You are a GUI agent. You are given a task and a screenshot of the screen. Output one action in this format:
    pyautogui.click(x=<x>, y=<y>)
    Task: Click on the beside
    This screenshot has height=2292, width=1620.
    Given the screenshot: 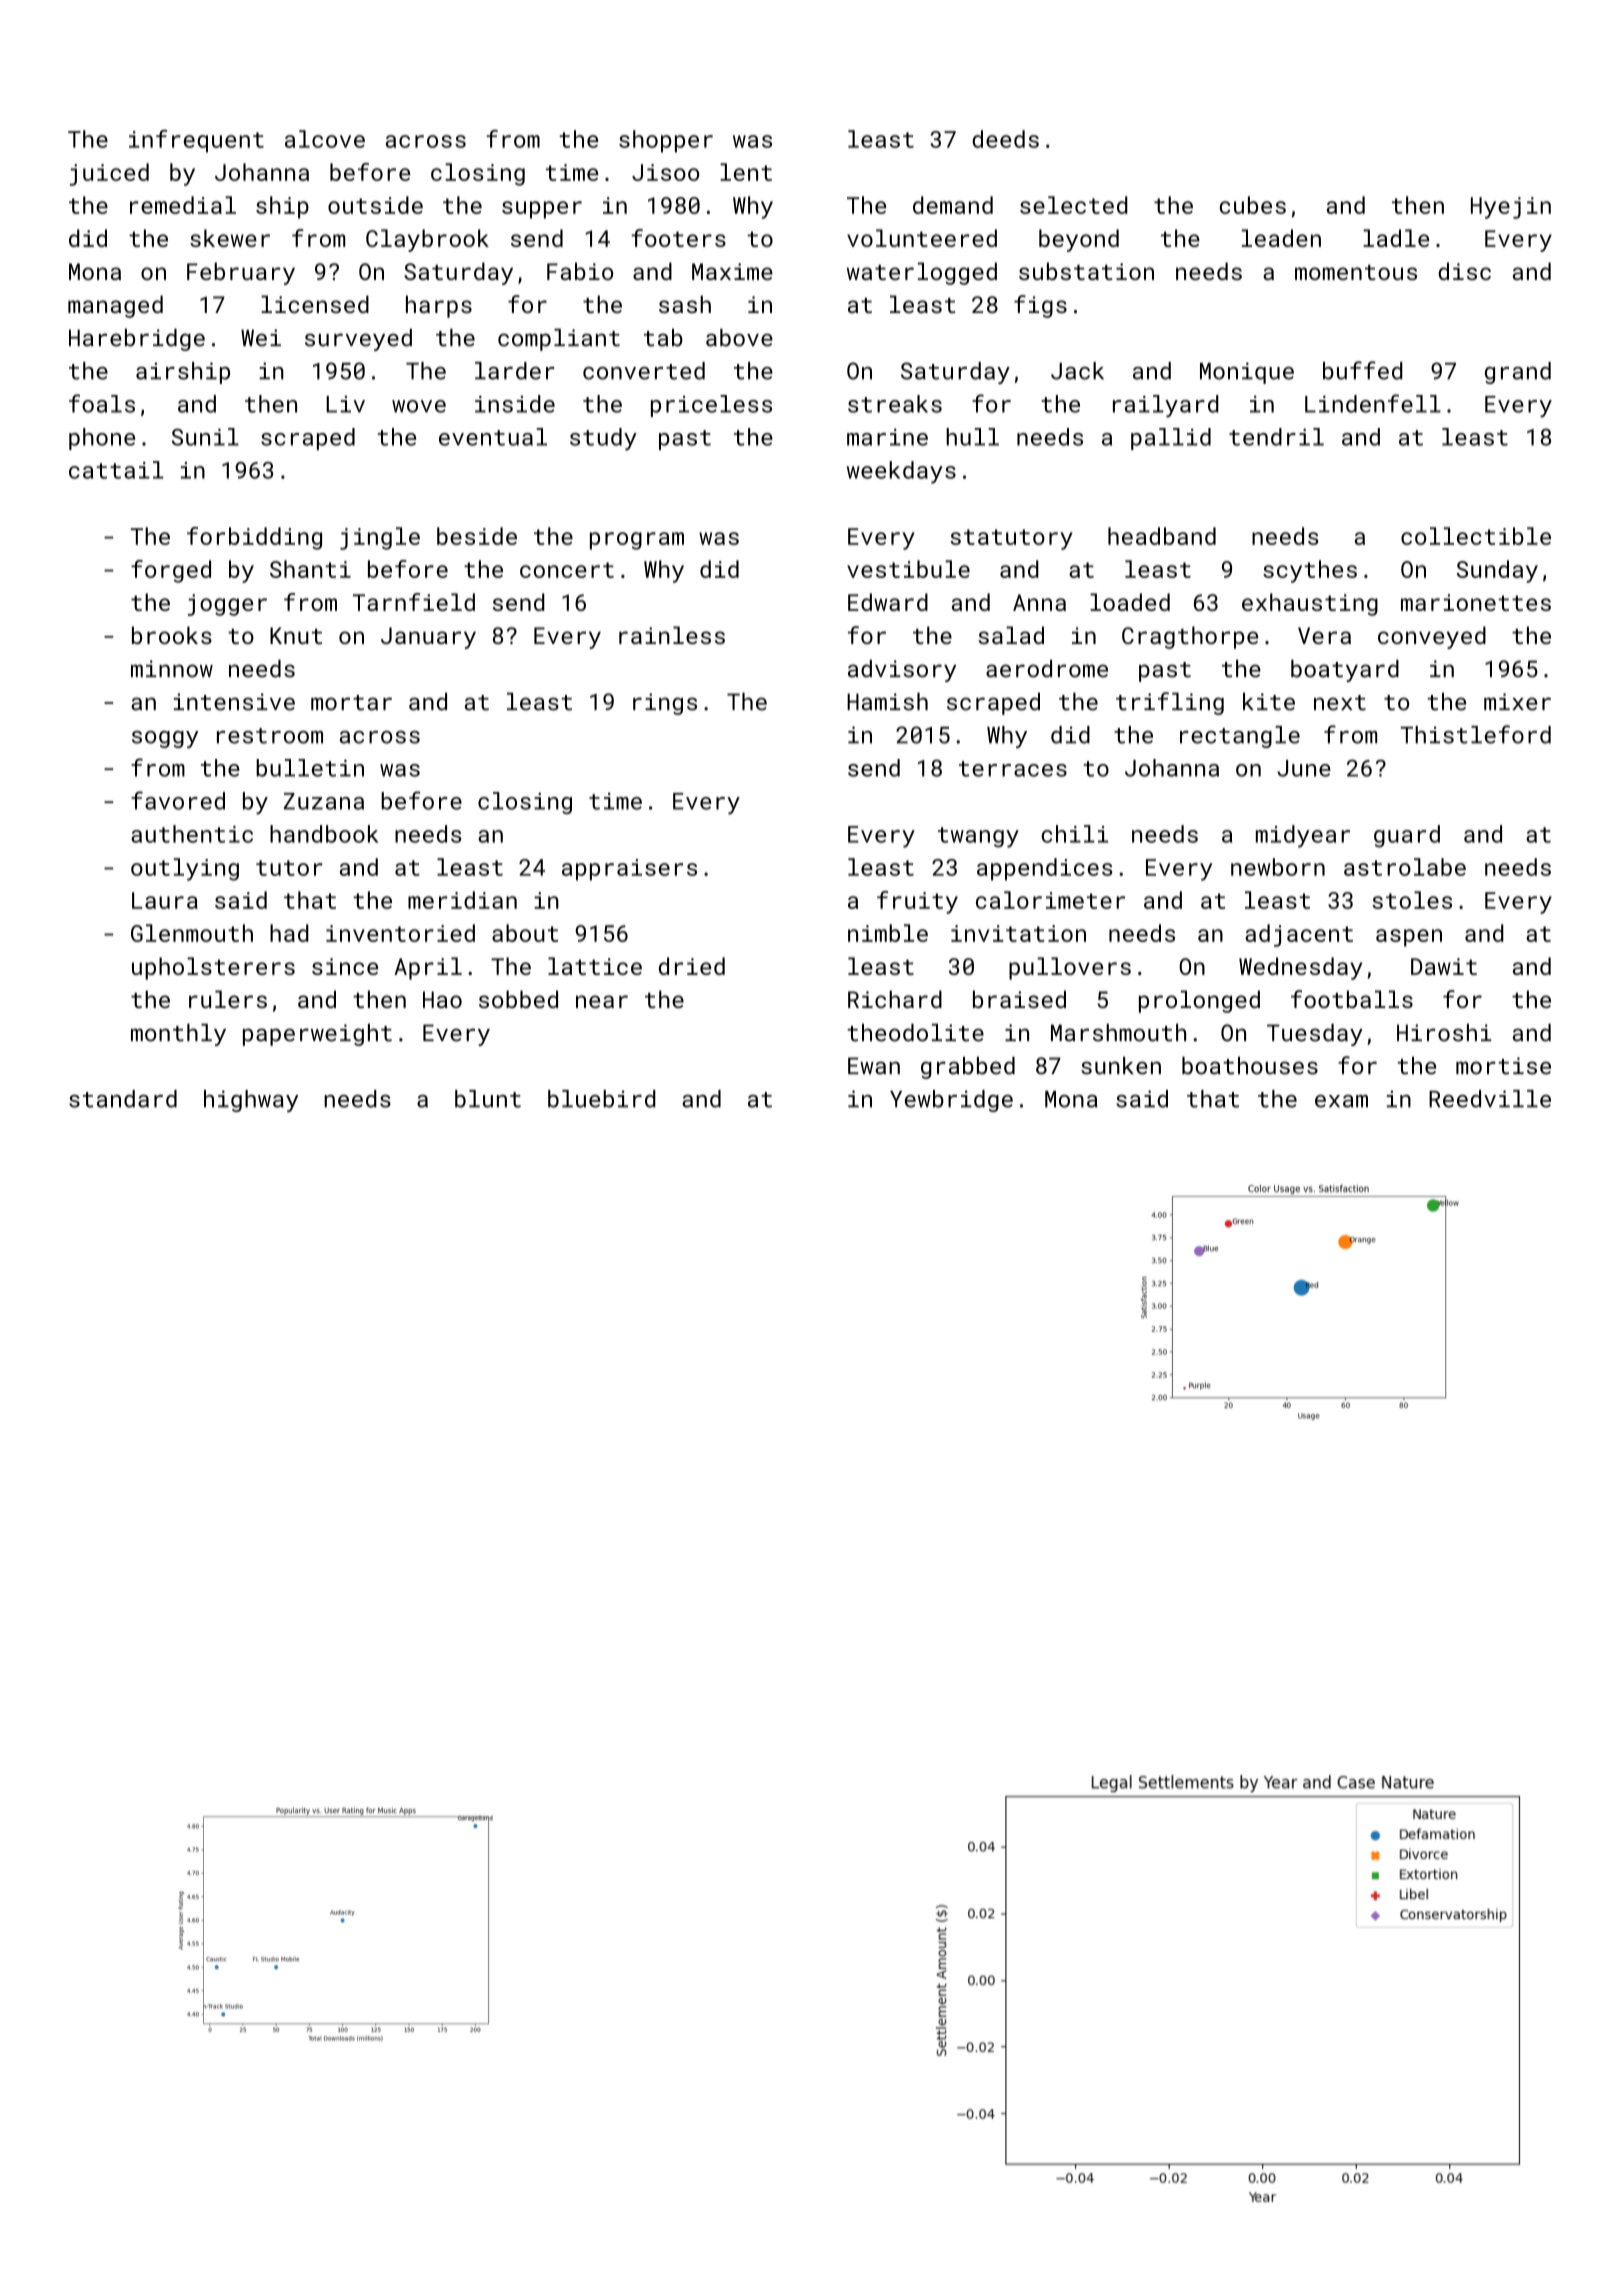 What is the action you would take?
    pyautogui.click(x=477, y=536)
